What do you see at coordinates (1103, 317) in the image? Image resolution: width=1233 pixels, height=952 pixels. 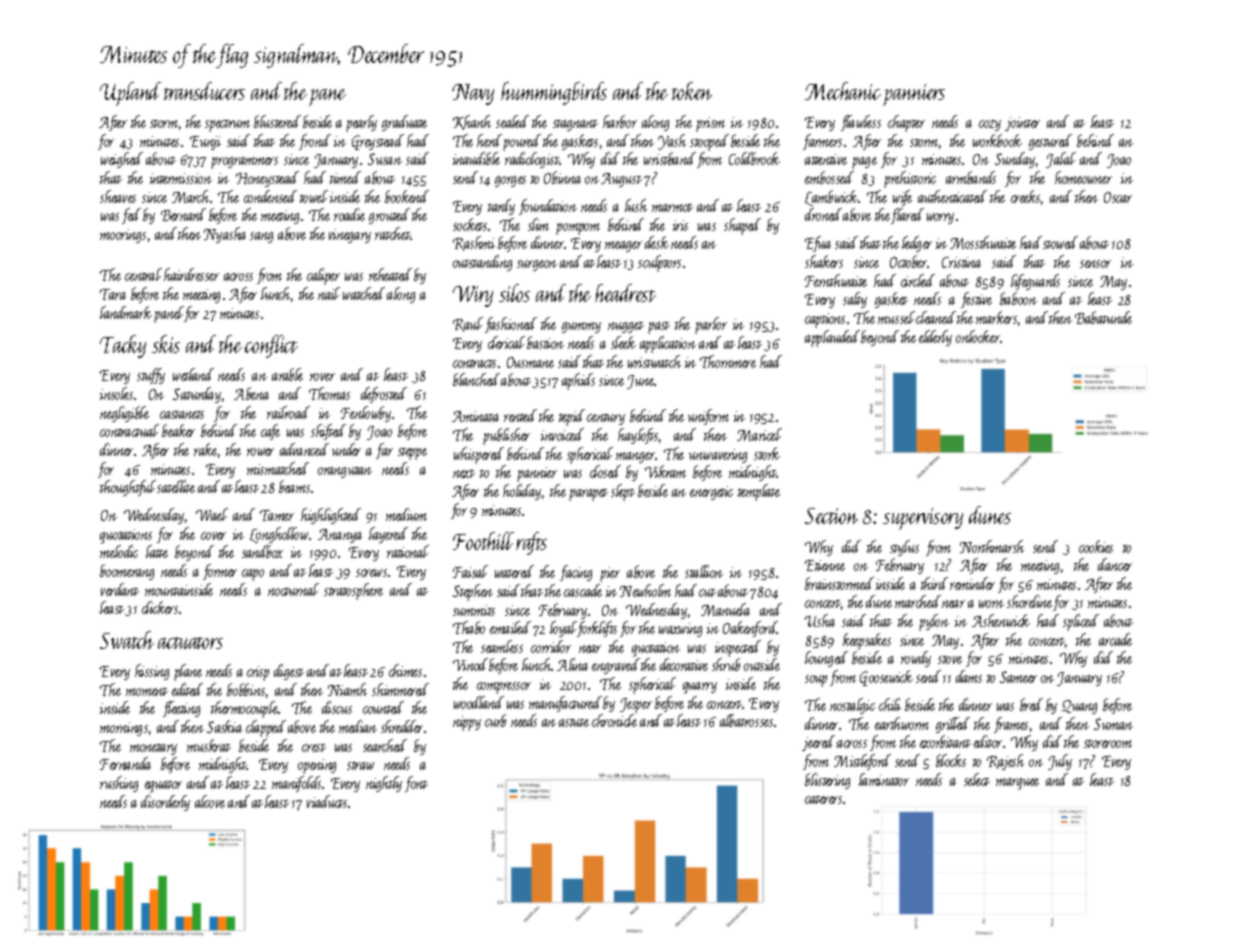 I see `Babatunde` at bounding box center [1103, 317].
